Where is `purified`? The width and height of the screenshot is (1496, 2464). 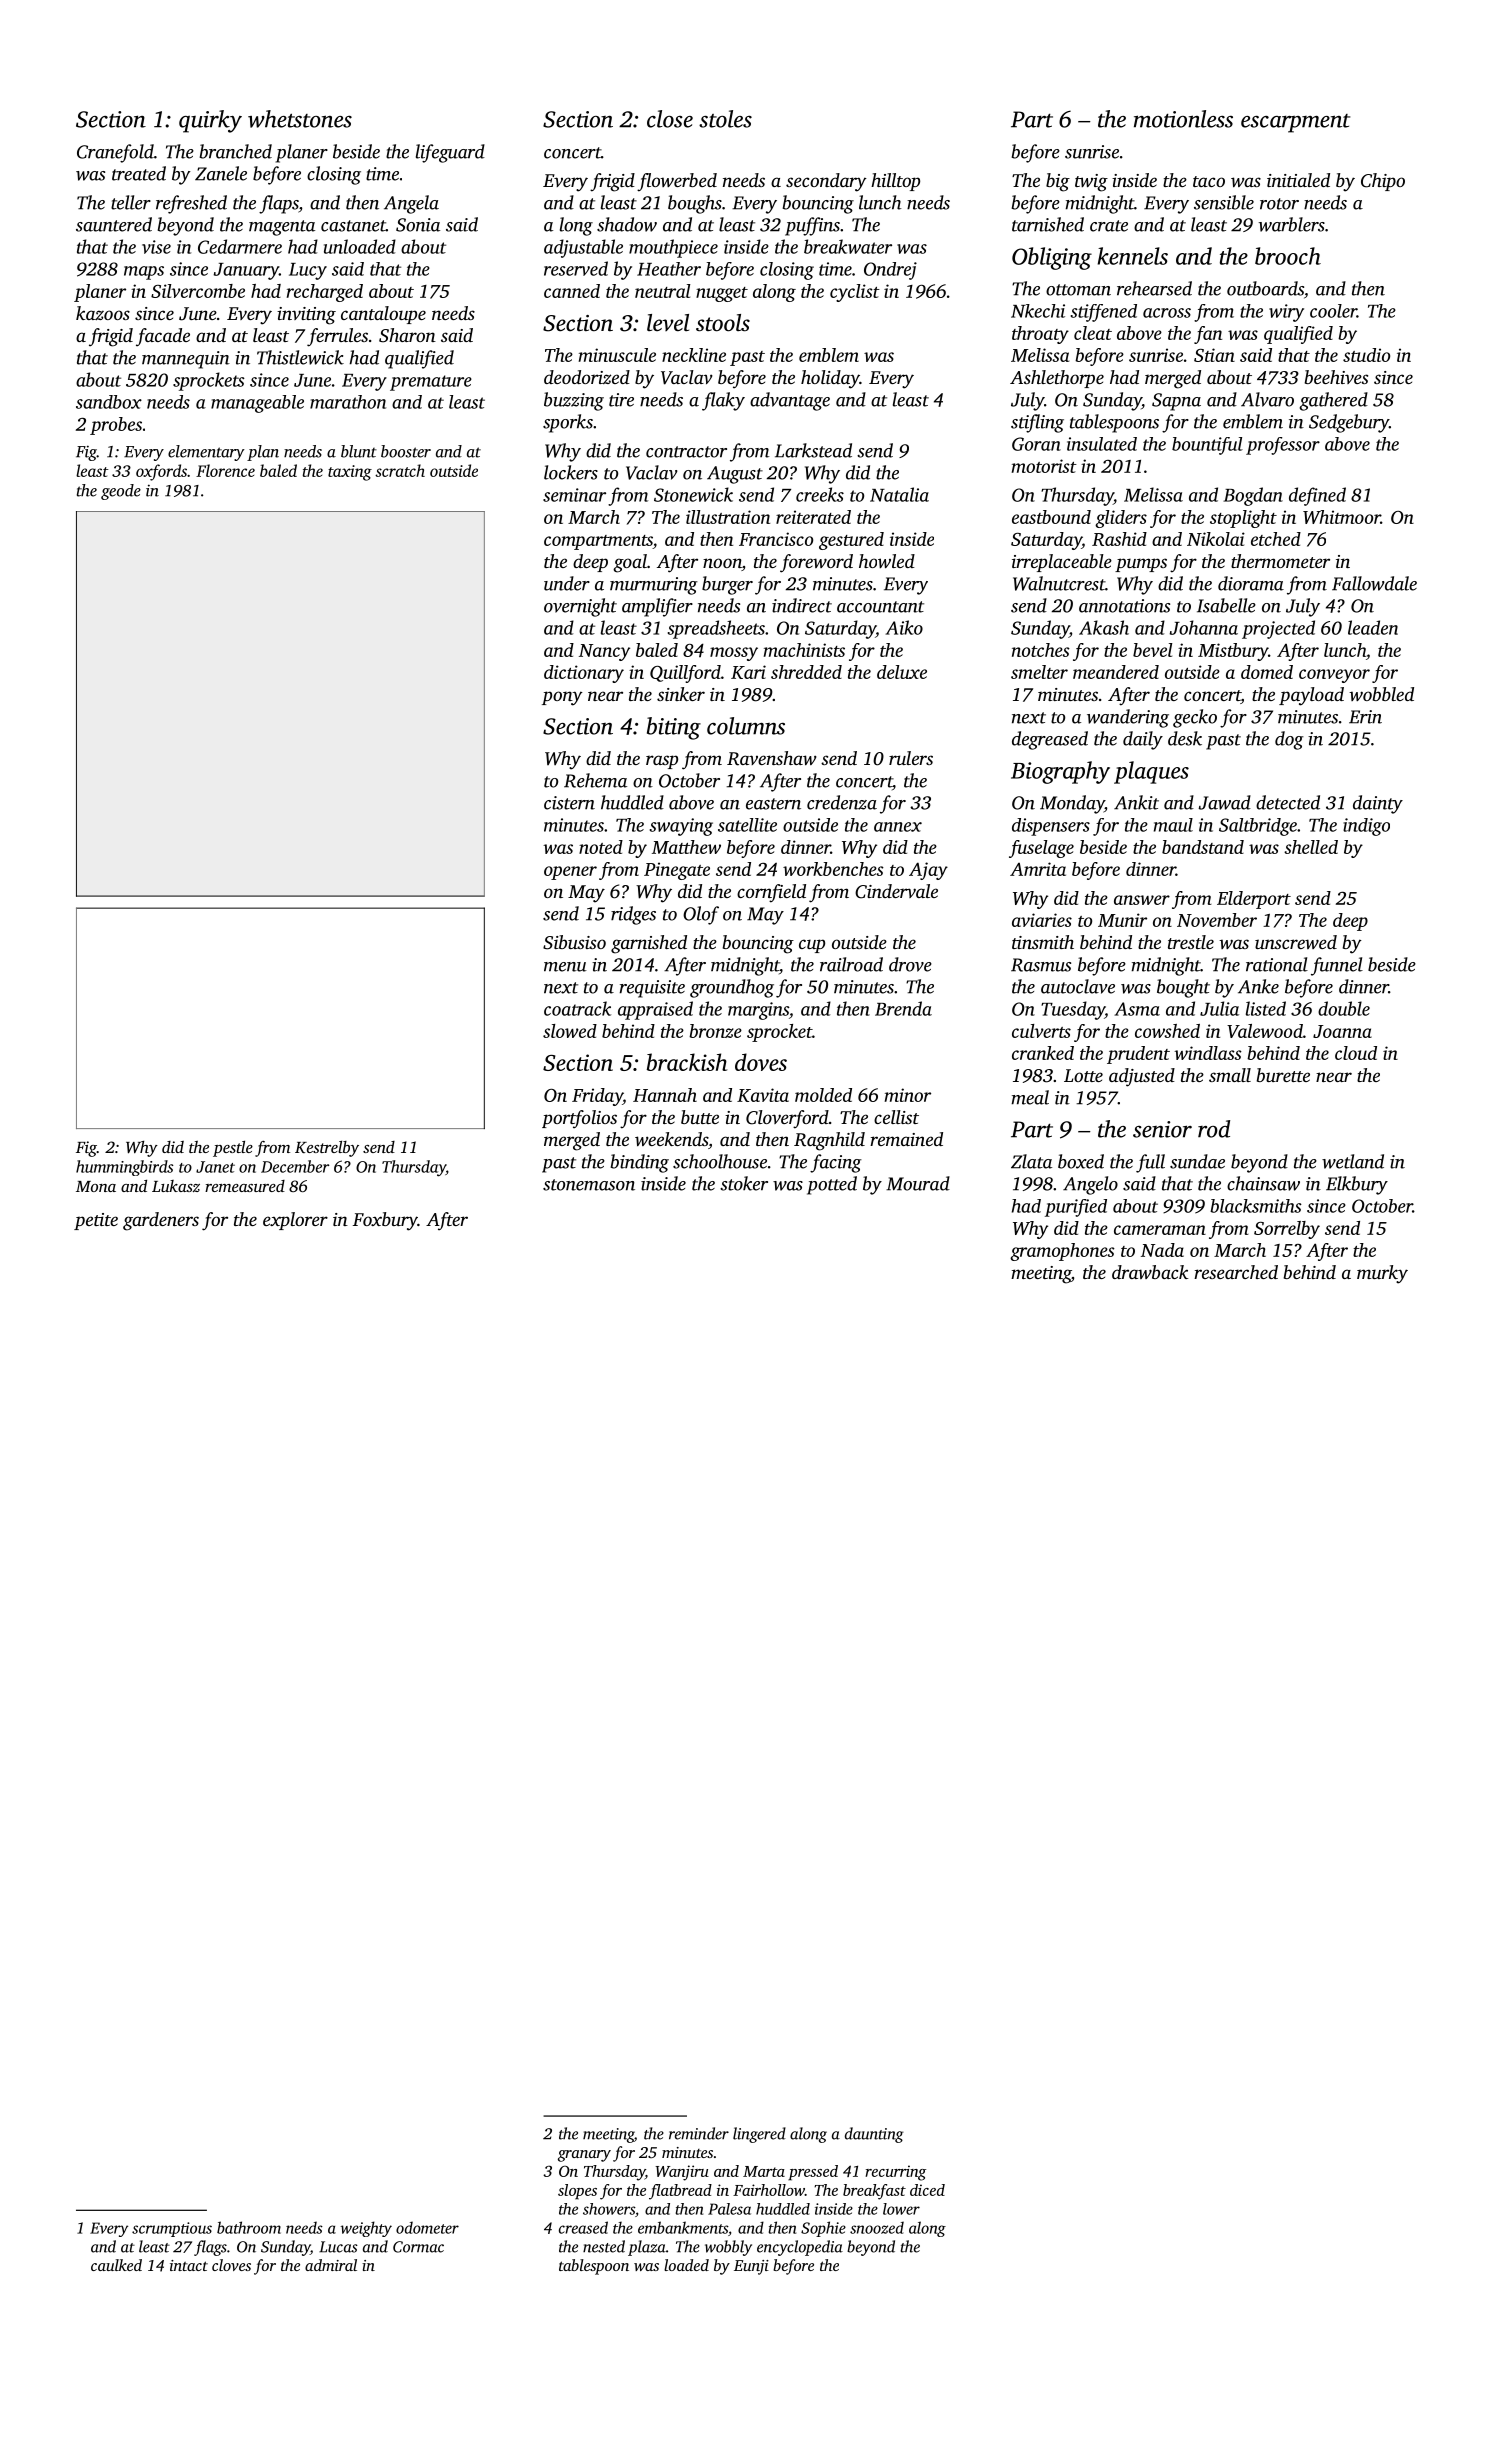
purified is located at coordinates (1076, 1208).
